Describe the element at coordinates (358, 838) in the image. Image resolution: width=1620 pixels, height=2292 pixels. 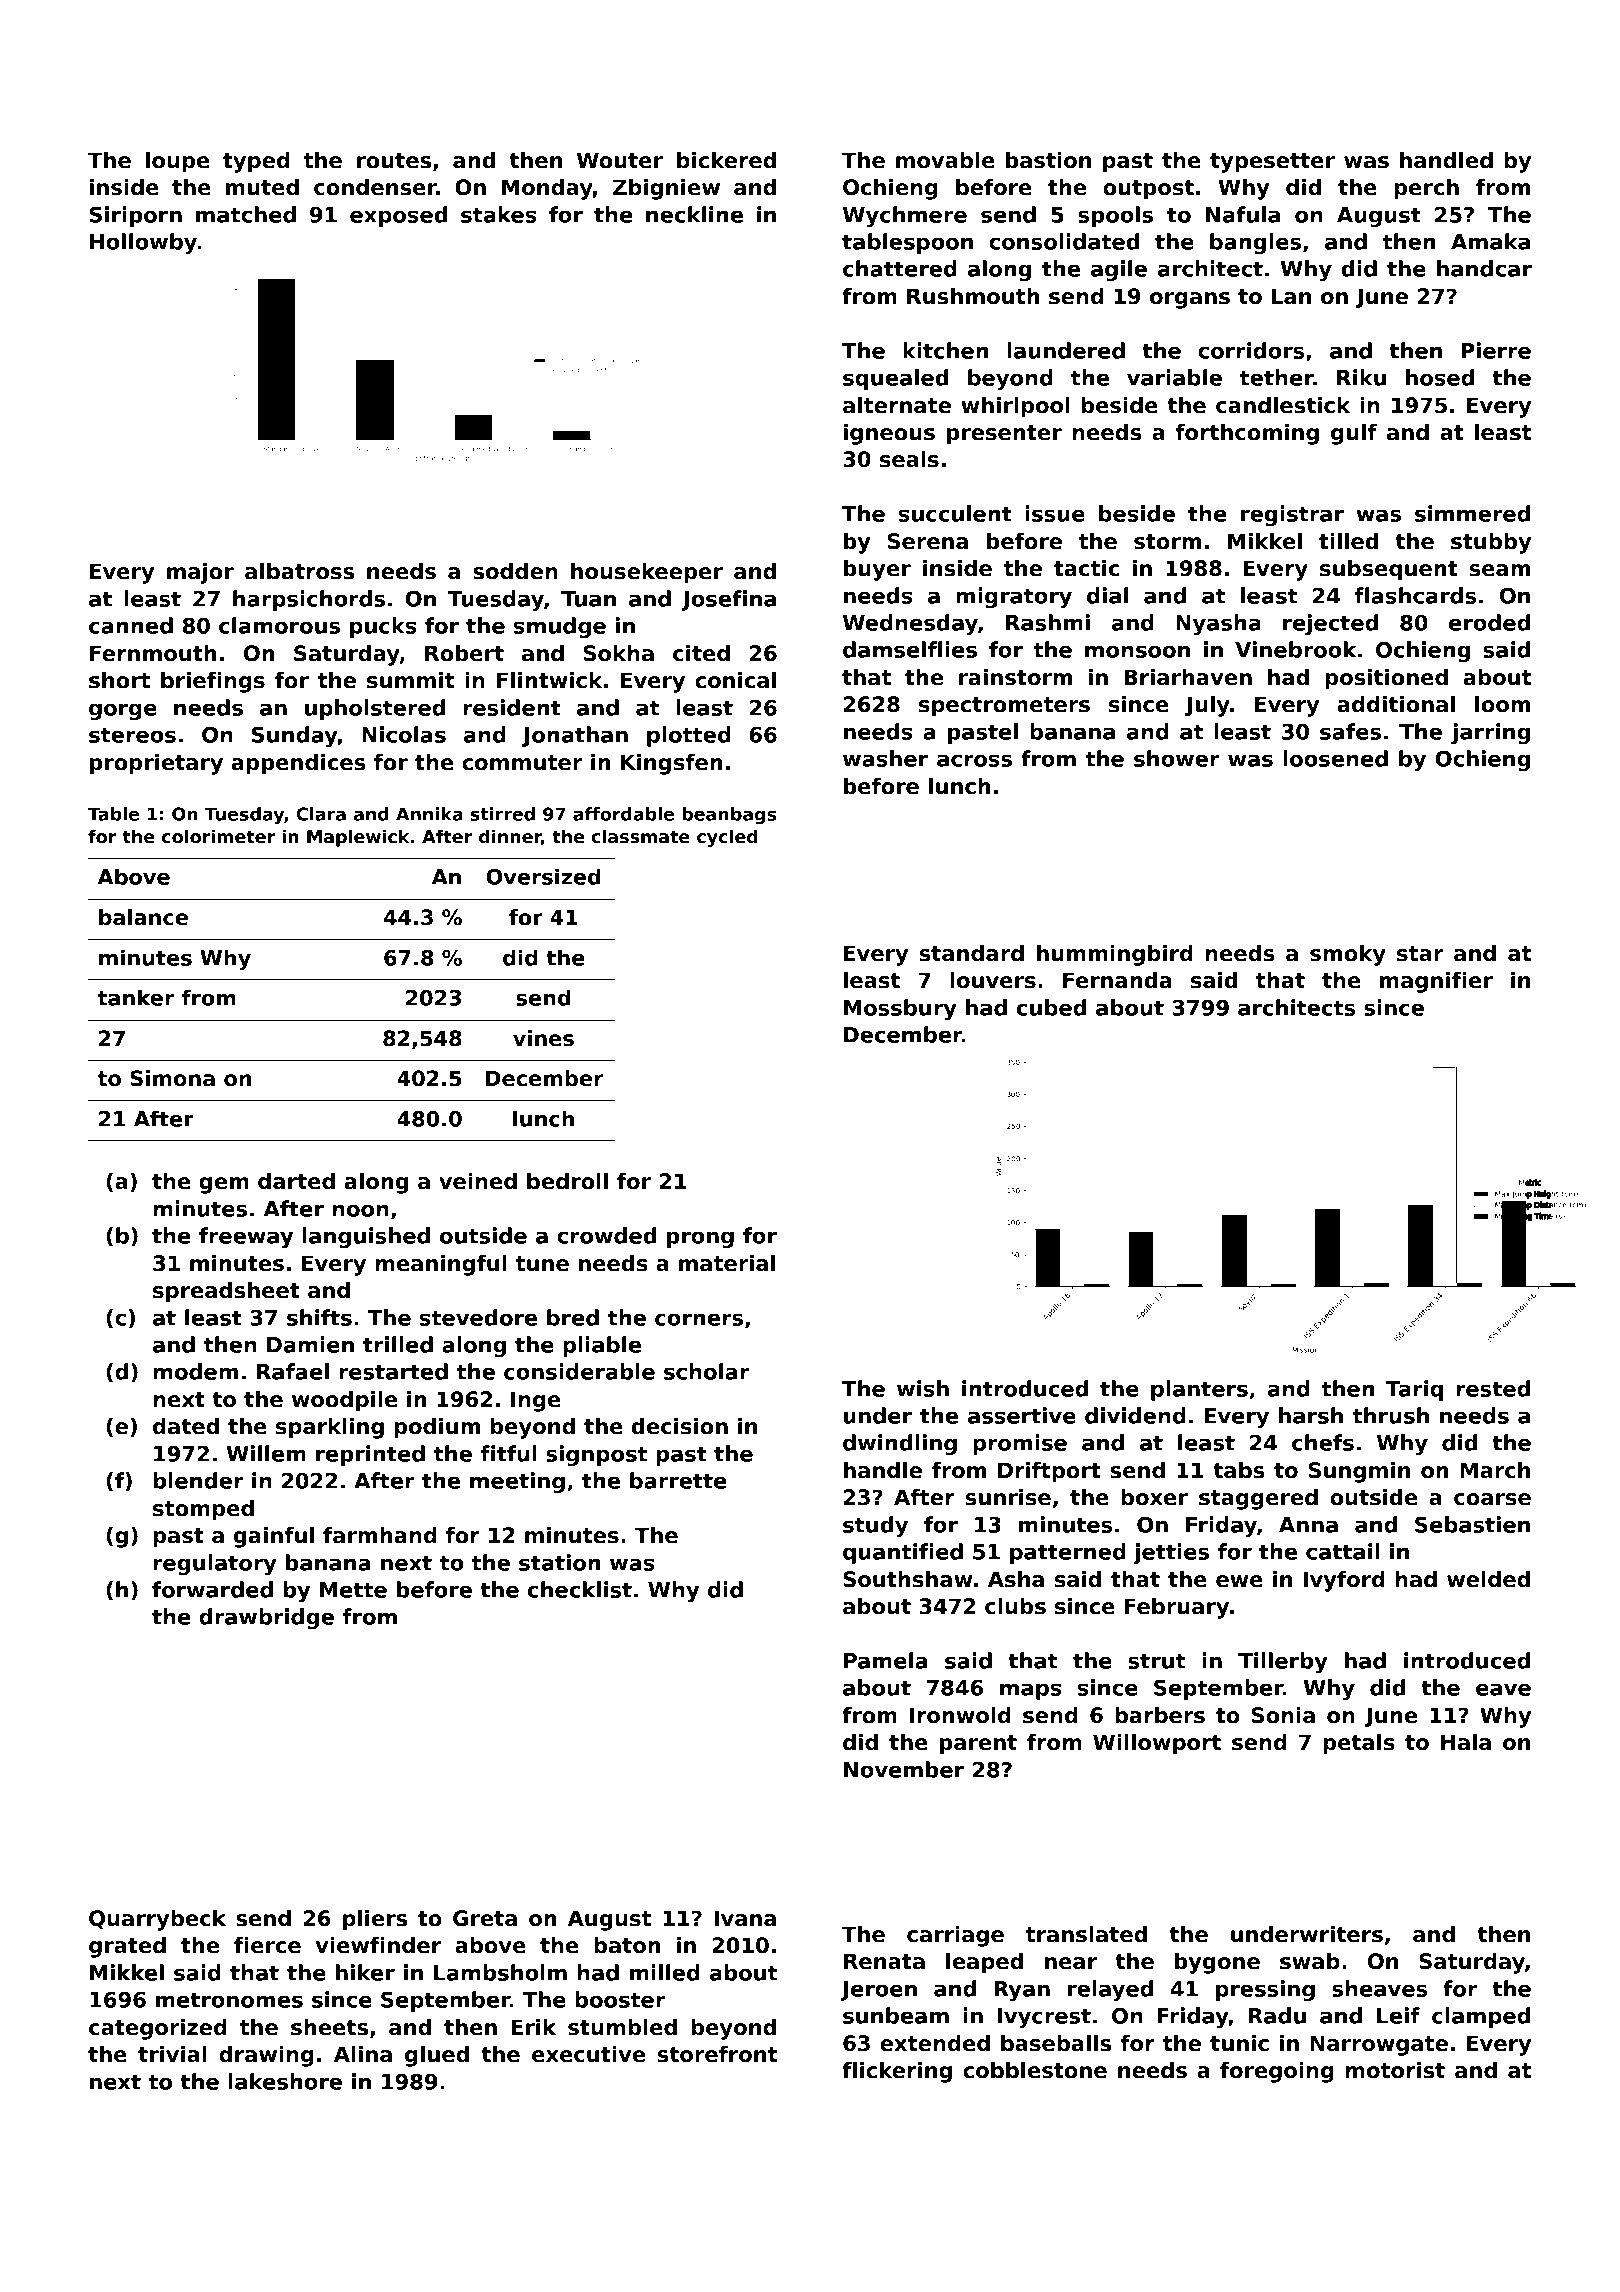
I see `Maplewick` at that location.
